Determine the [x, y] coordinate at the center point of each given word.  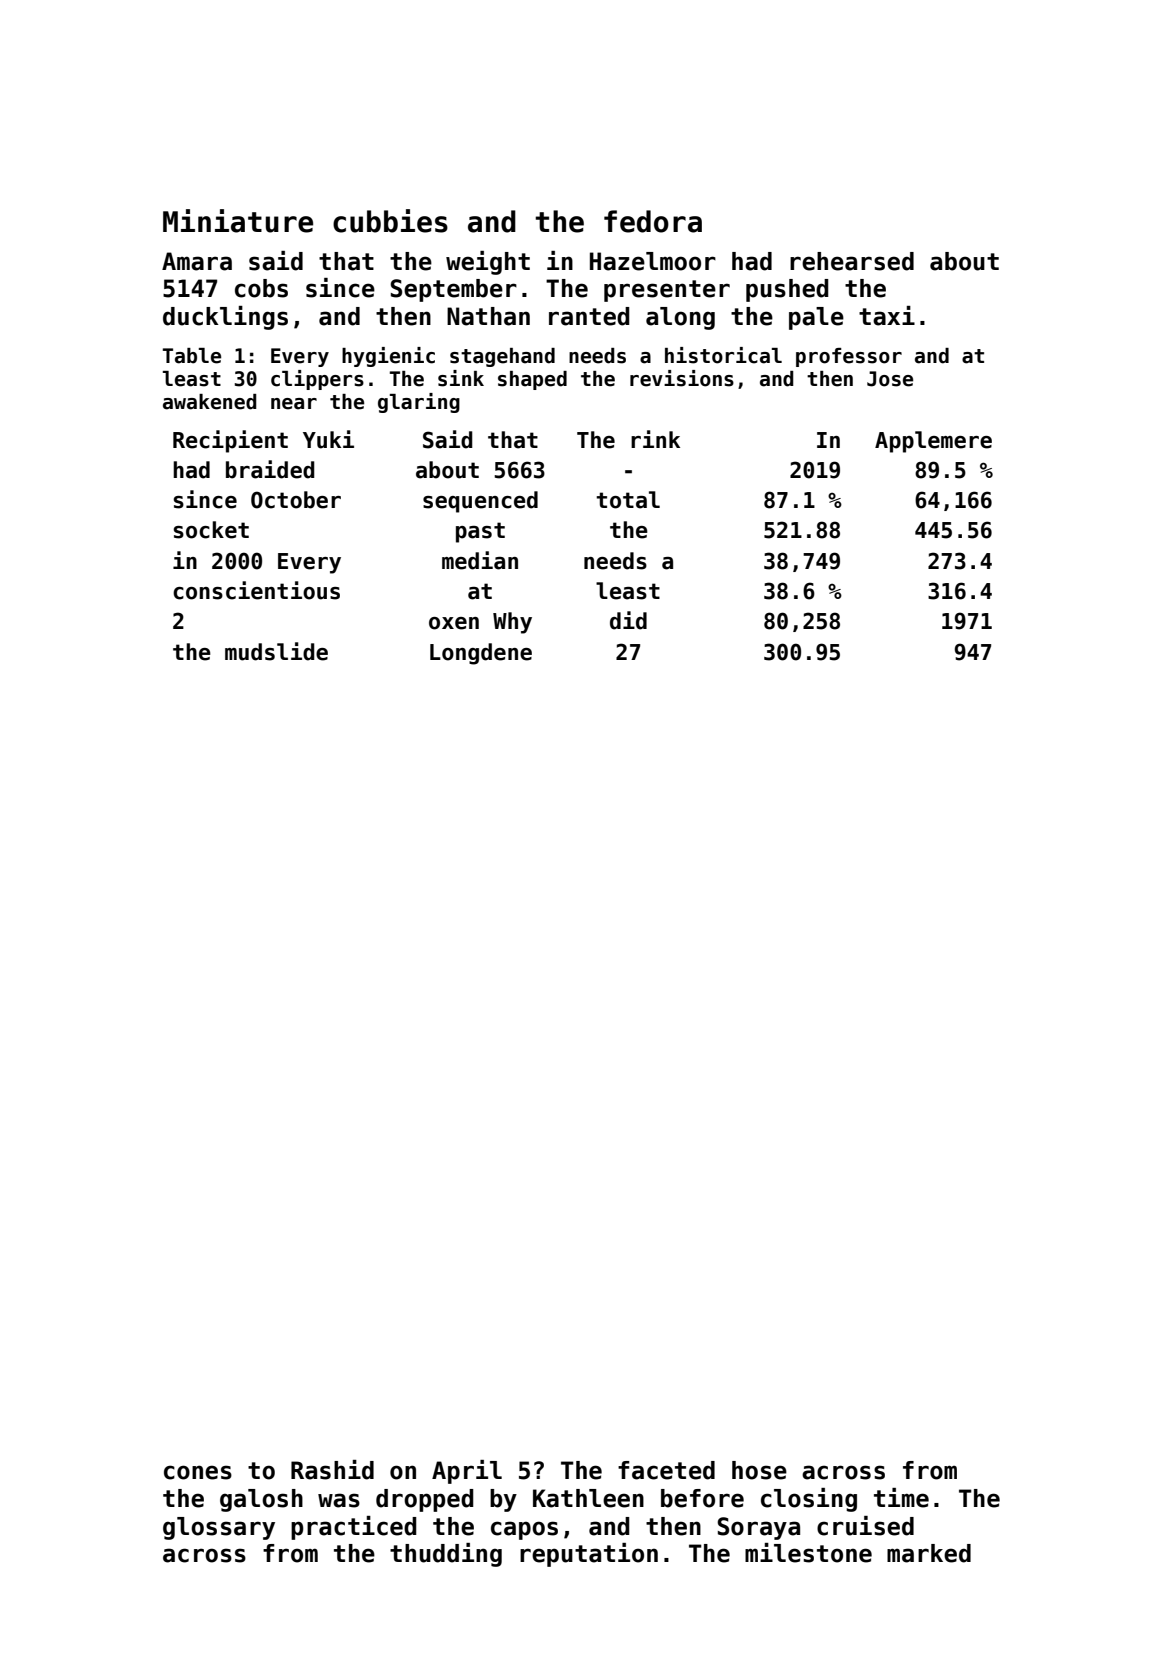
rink [655, 439]
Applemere [933, 442]
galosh [261, 1500]
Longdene [481, 654]
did [628, 620]
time [901, 1498]
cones [198, 1472]
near [294, 404]
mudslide [276, 651]
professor [849, 357]
